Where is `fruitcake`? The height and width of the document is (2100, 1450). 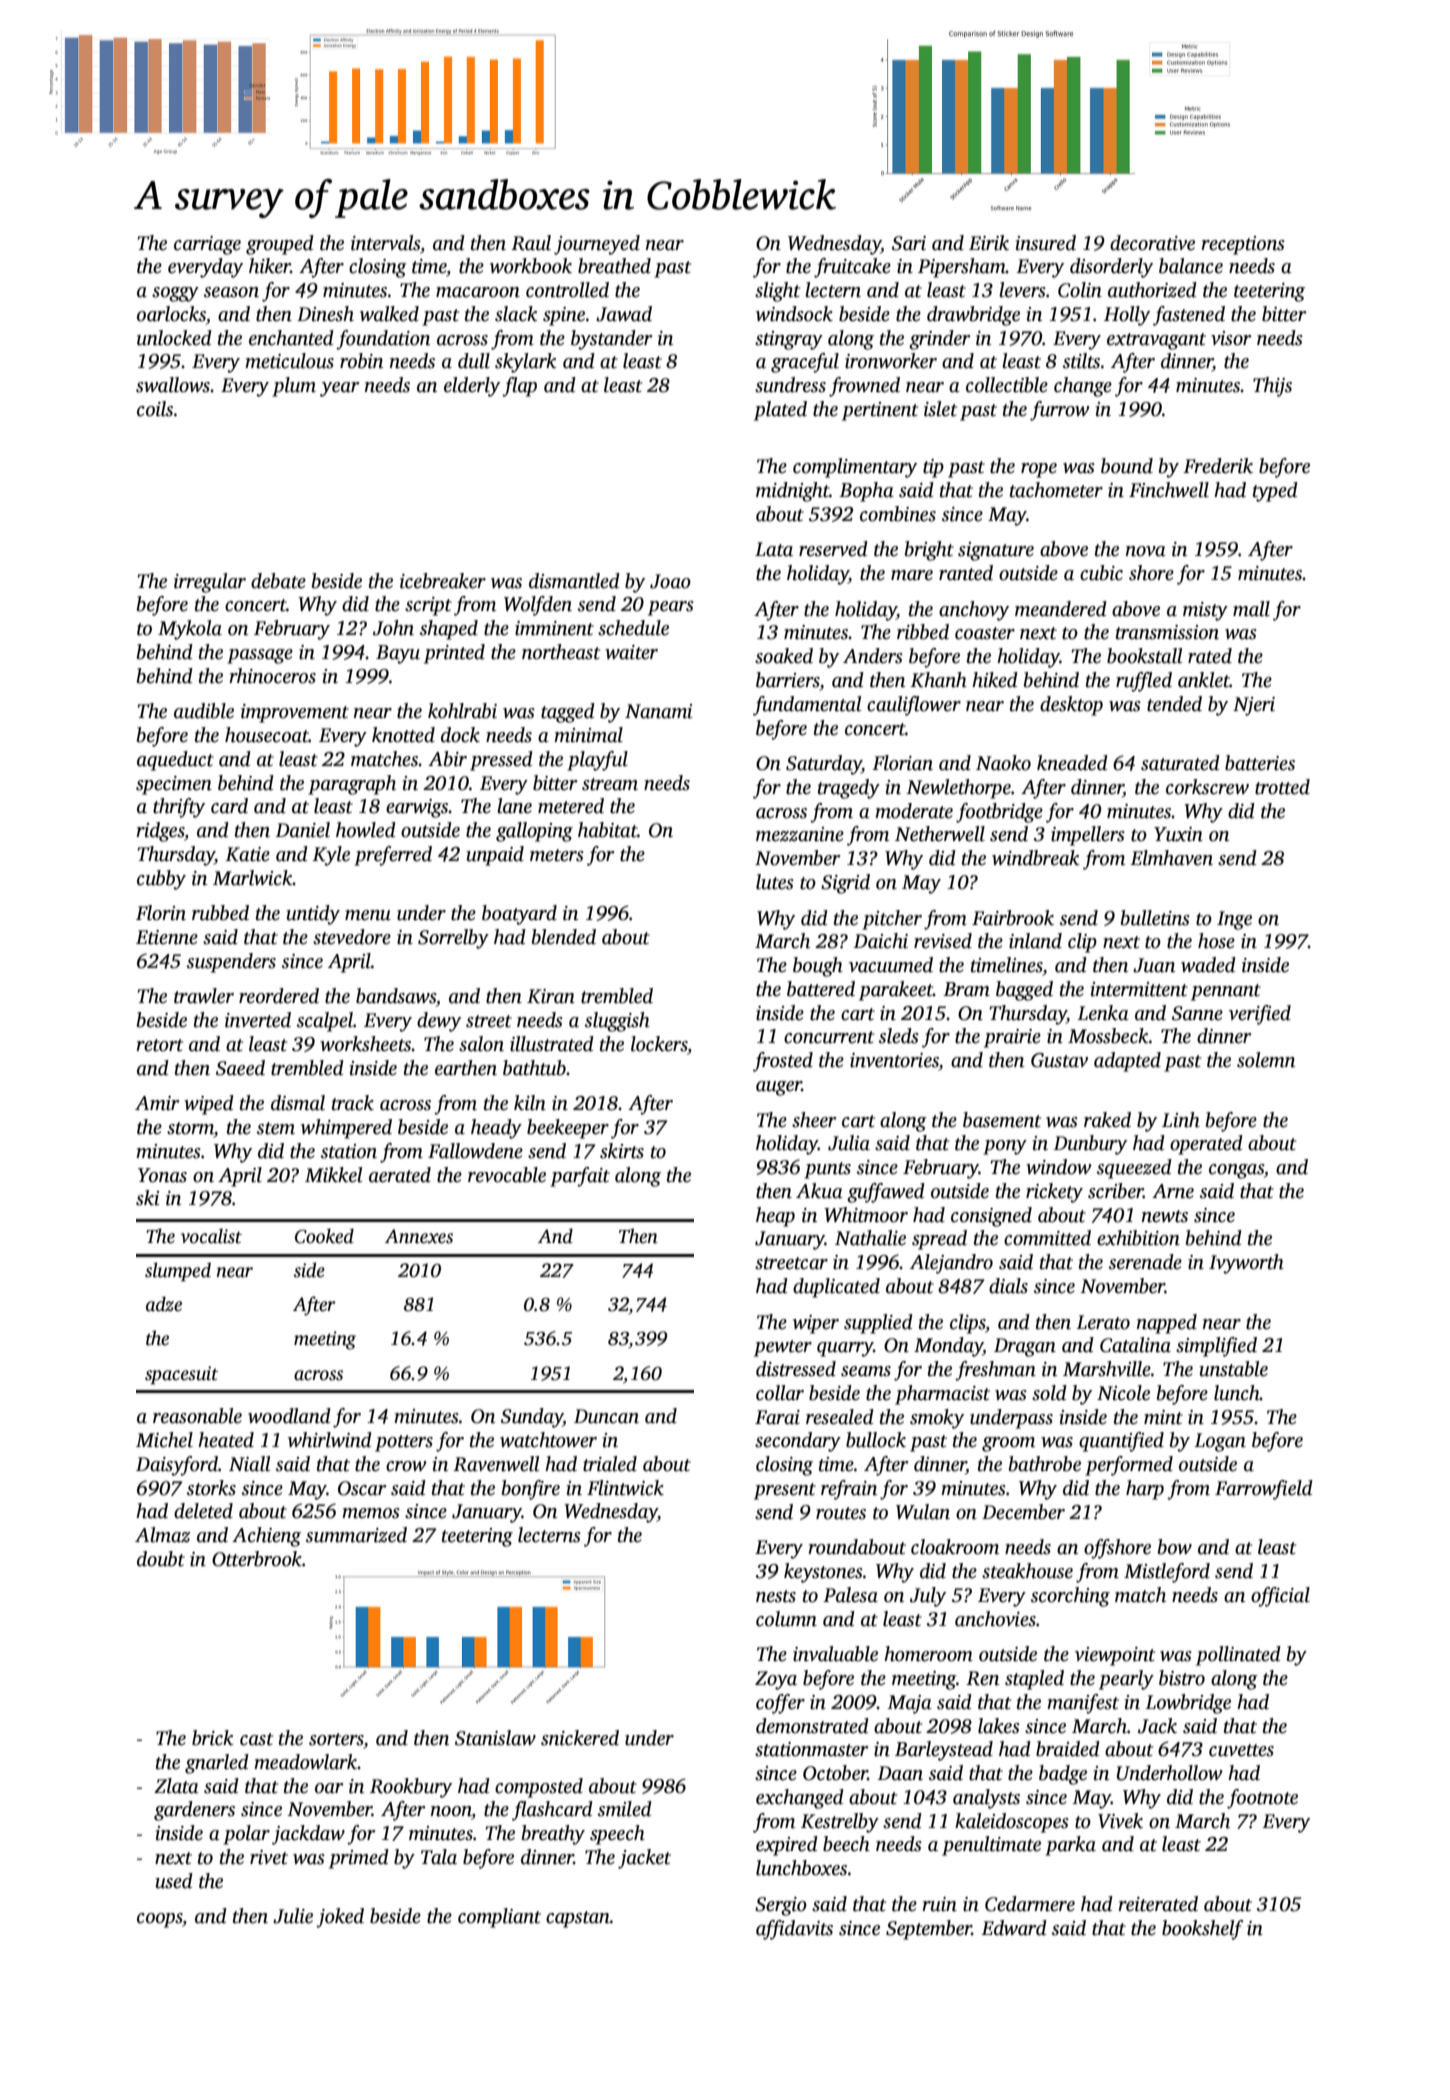 fruitcake is located at coordinates (852, 268).
